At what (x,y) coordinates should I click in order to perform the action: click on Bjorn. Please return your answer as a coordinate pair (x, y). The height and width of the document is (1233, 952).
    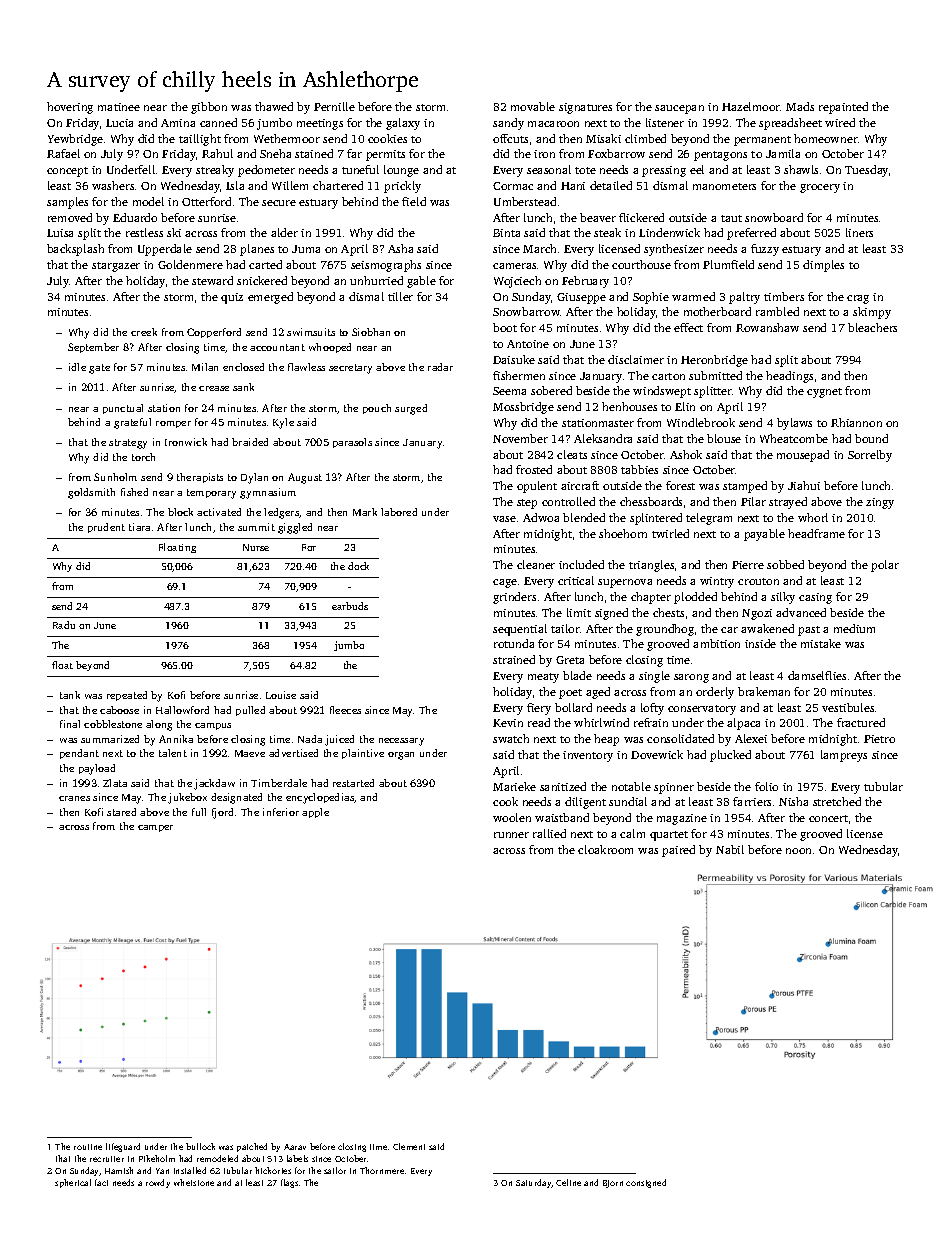
    Looking at the image, I should click on (613, 1184).
